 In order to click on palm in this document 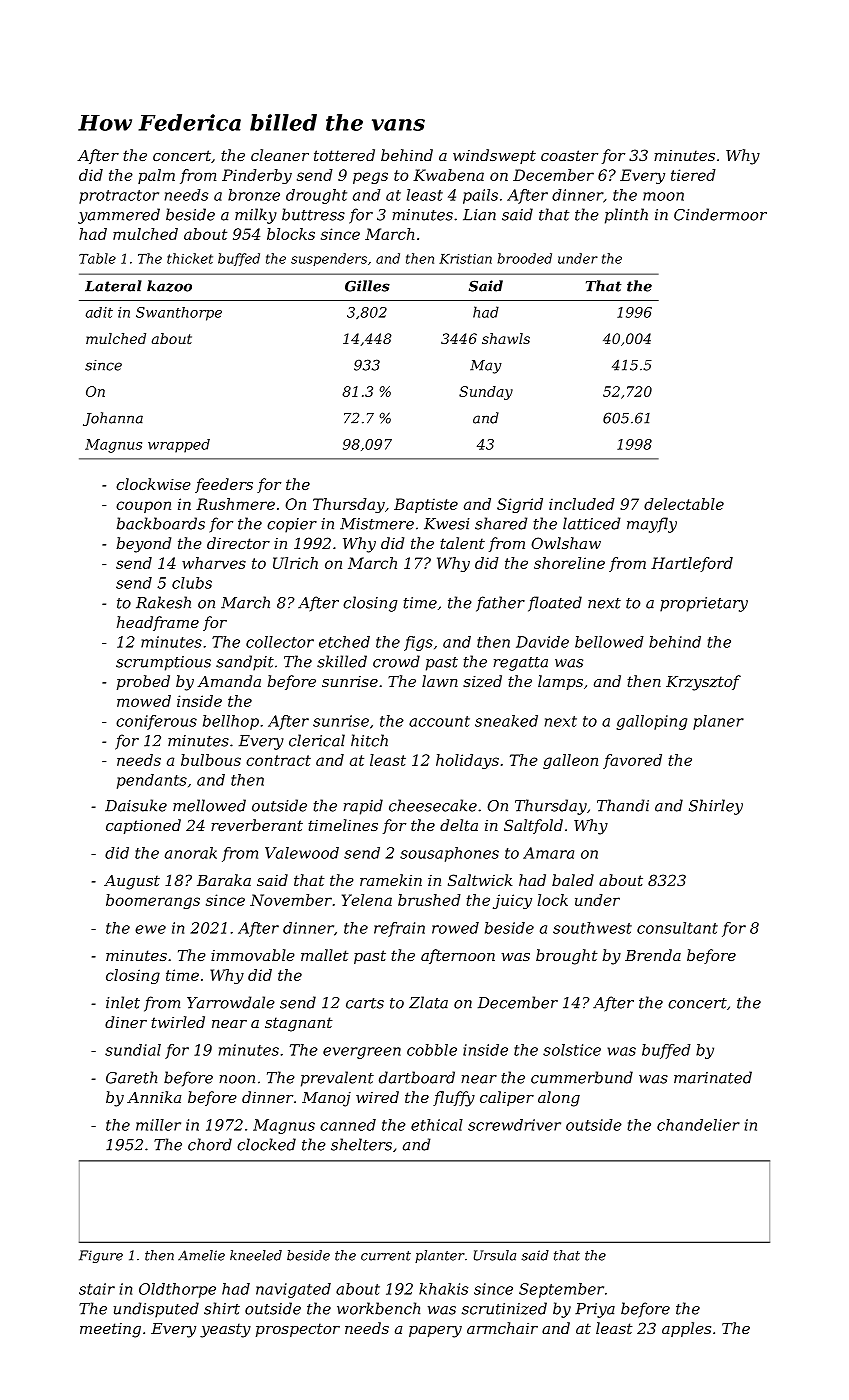, I will do `click(156, 176)`.
